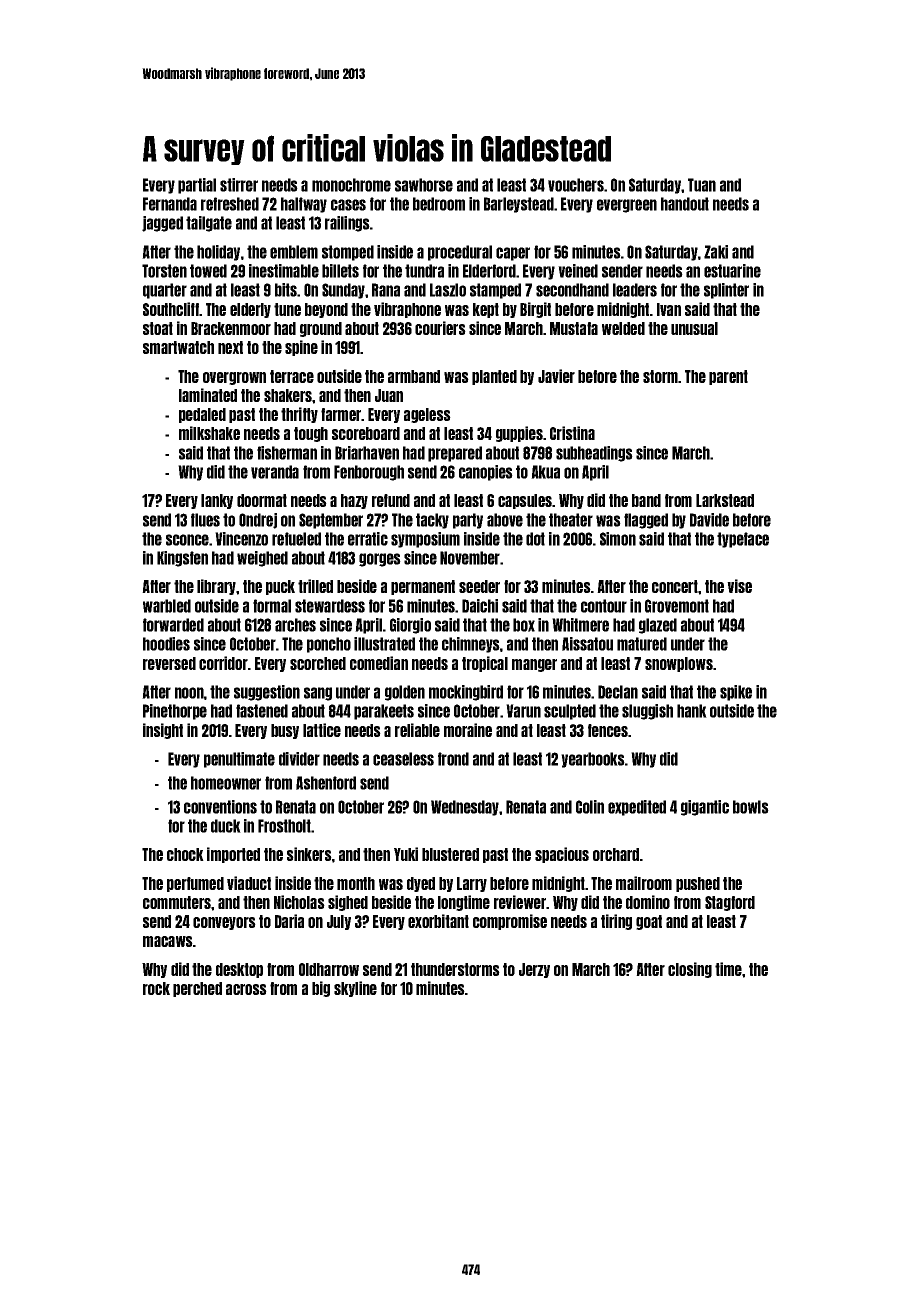  I want to click on Wednesday, so click(465, 808).
